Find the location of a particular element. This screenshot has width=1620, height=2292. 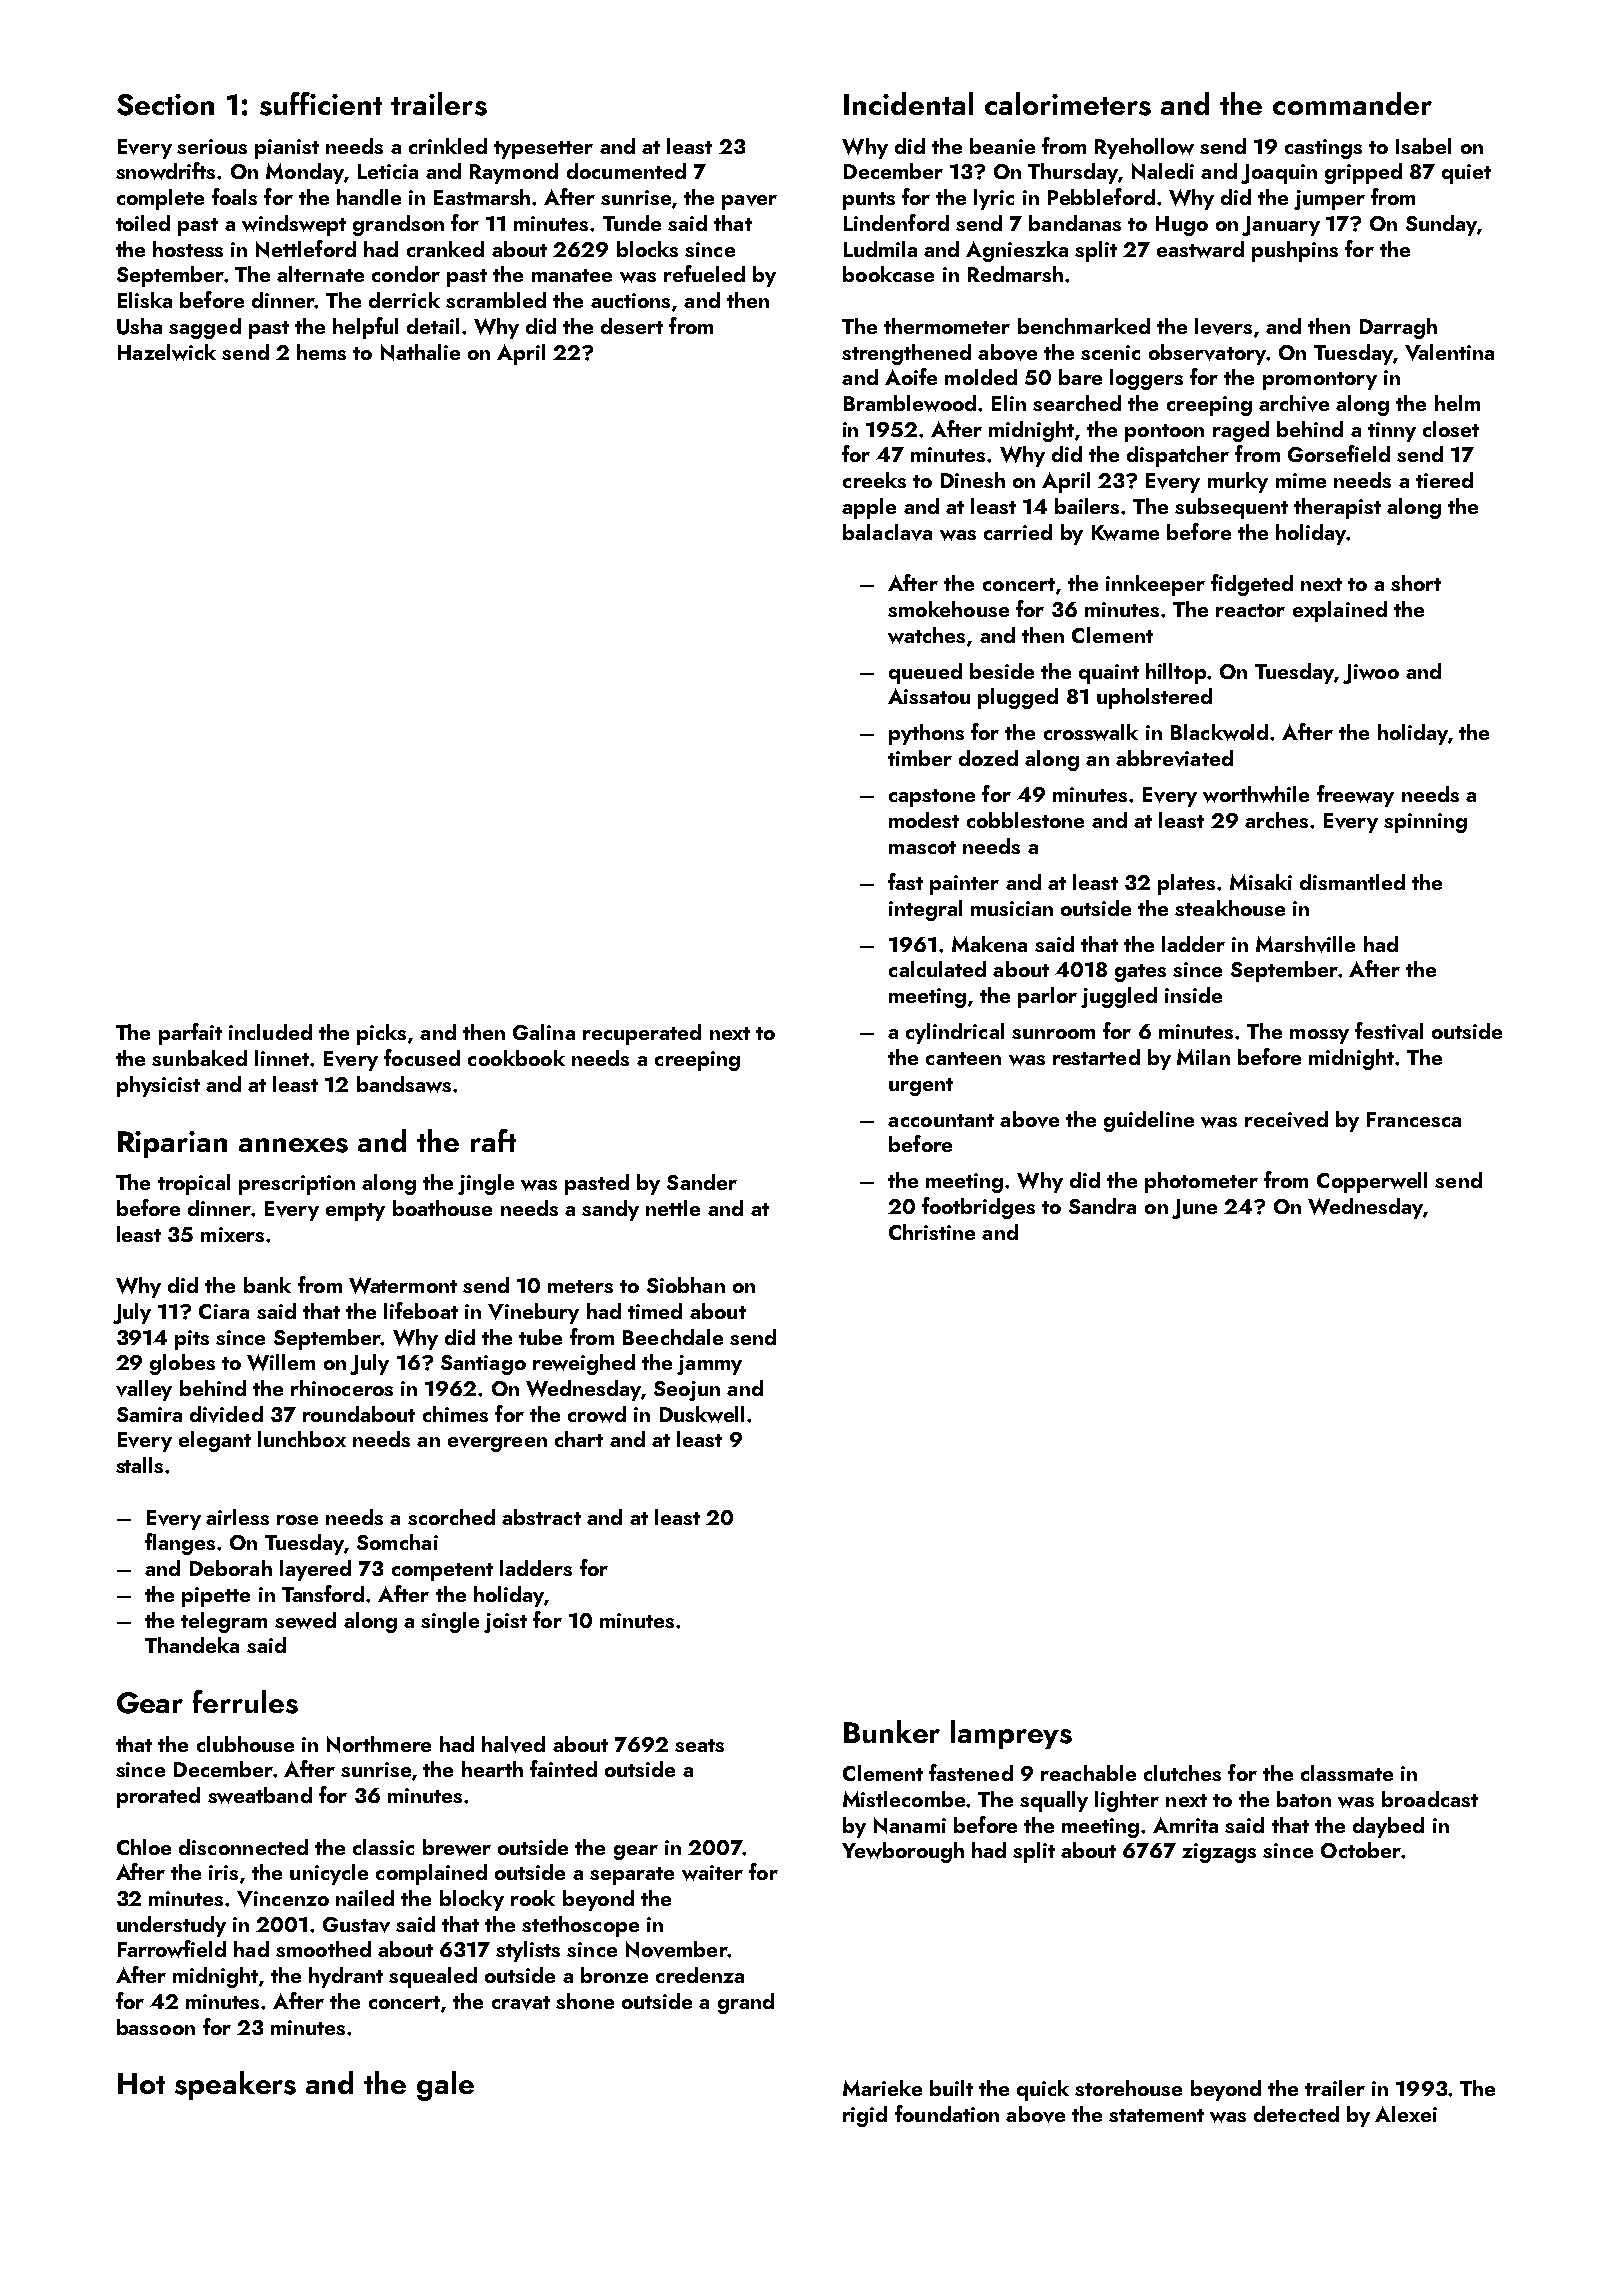

quiet is located at coordinates (1466, 174).
